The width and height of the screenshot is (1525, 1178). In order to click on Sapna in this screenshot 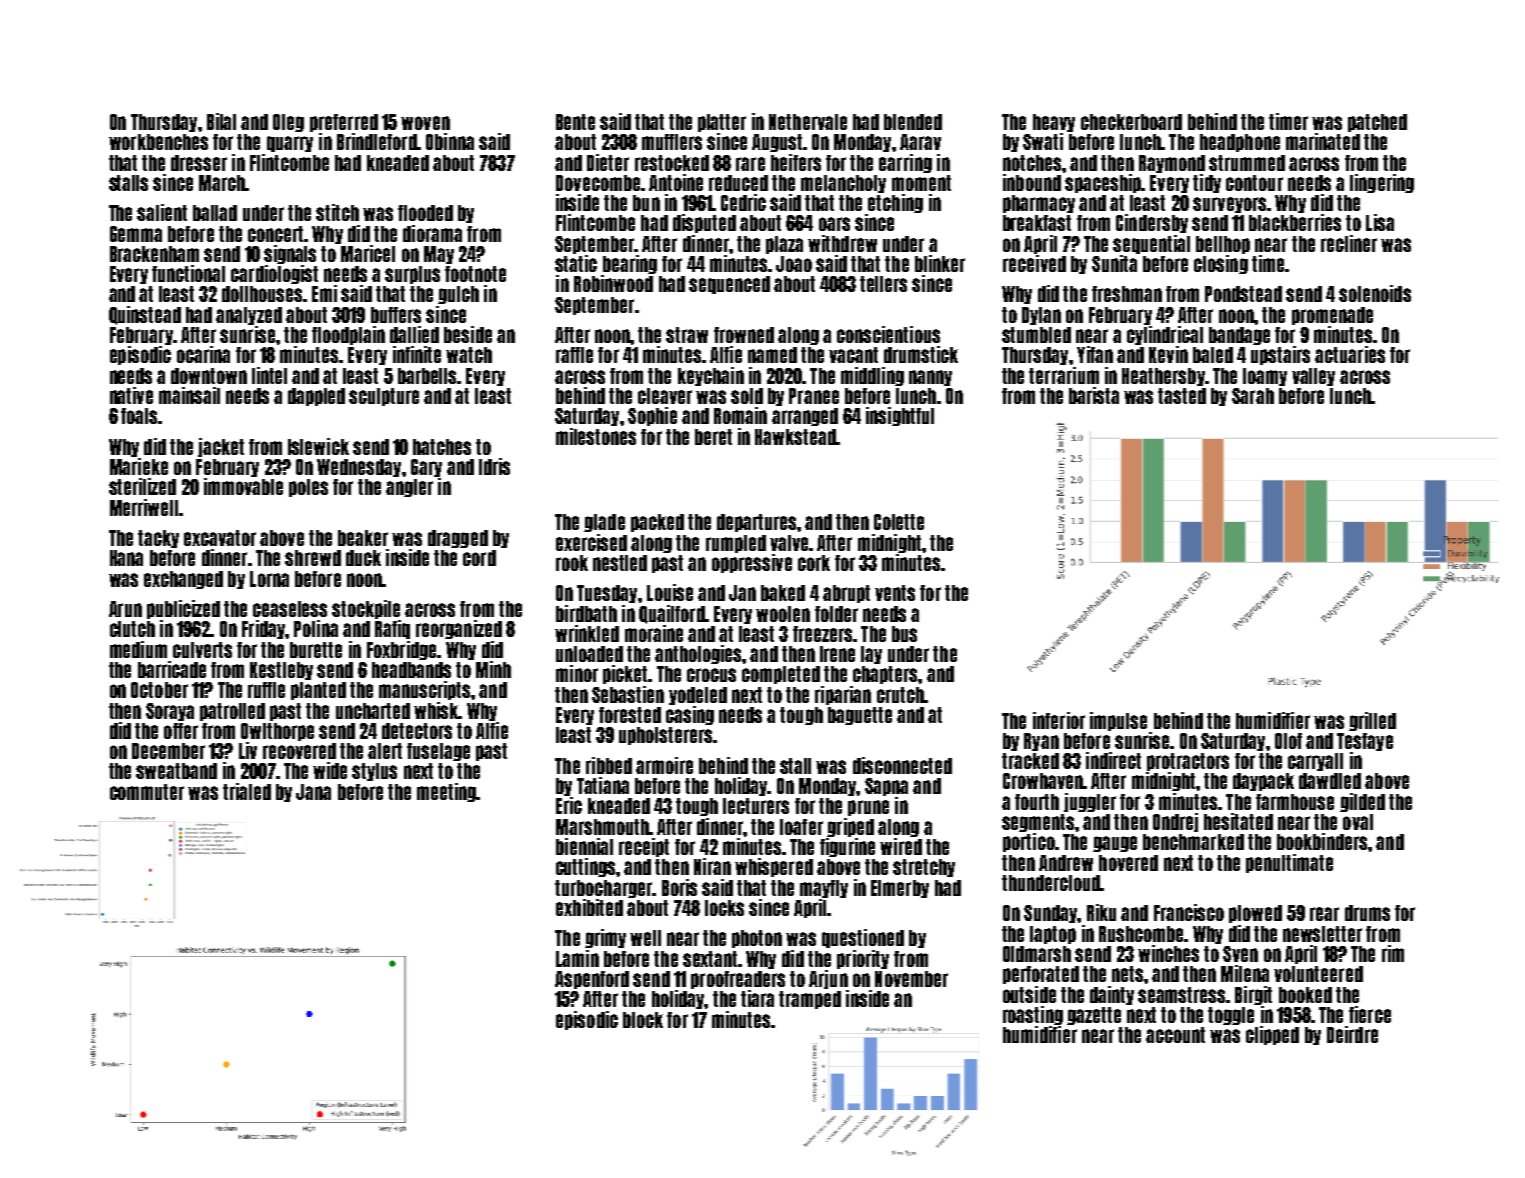, I will do `click(886, 787)`.
